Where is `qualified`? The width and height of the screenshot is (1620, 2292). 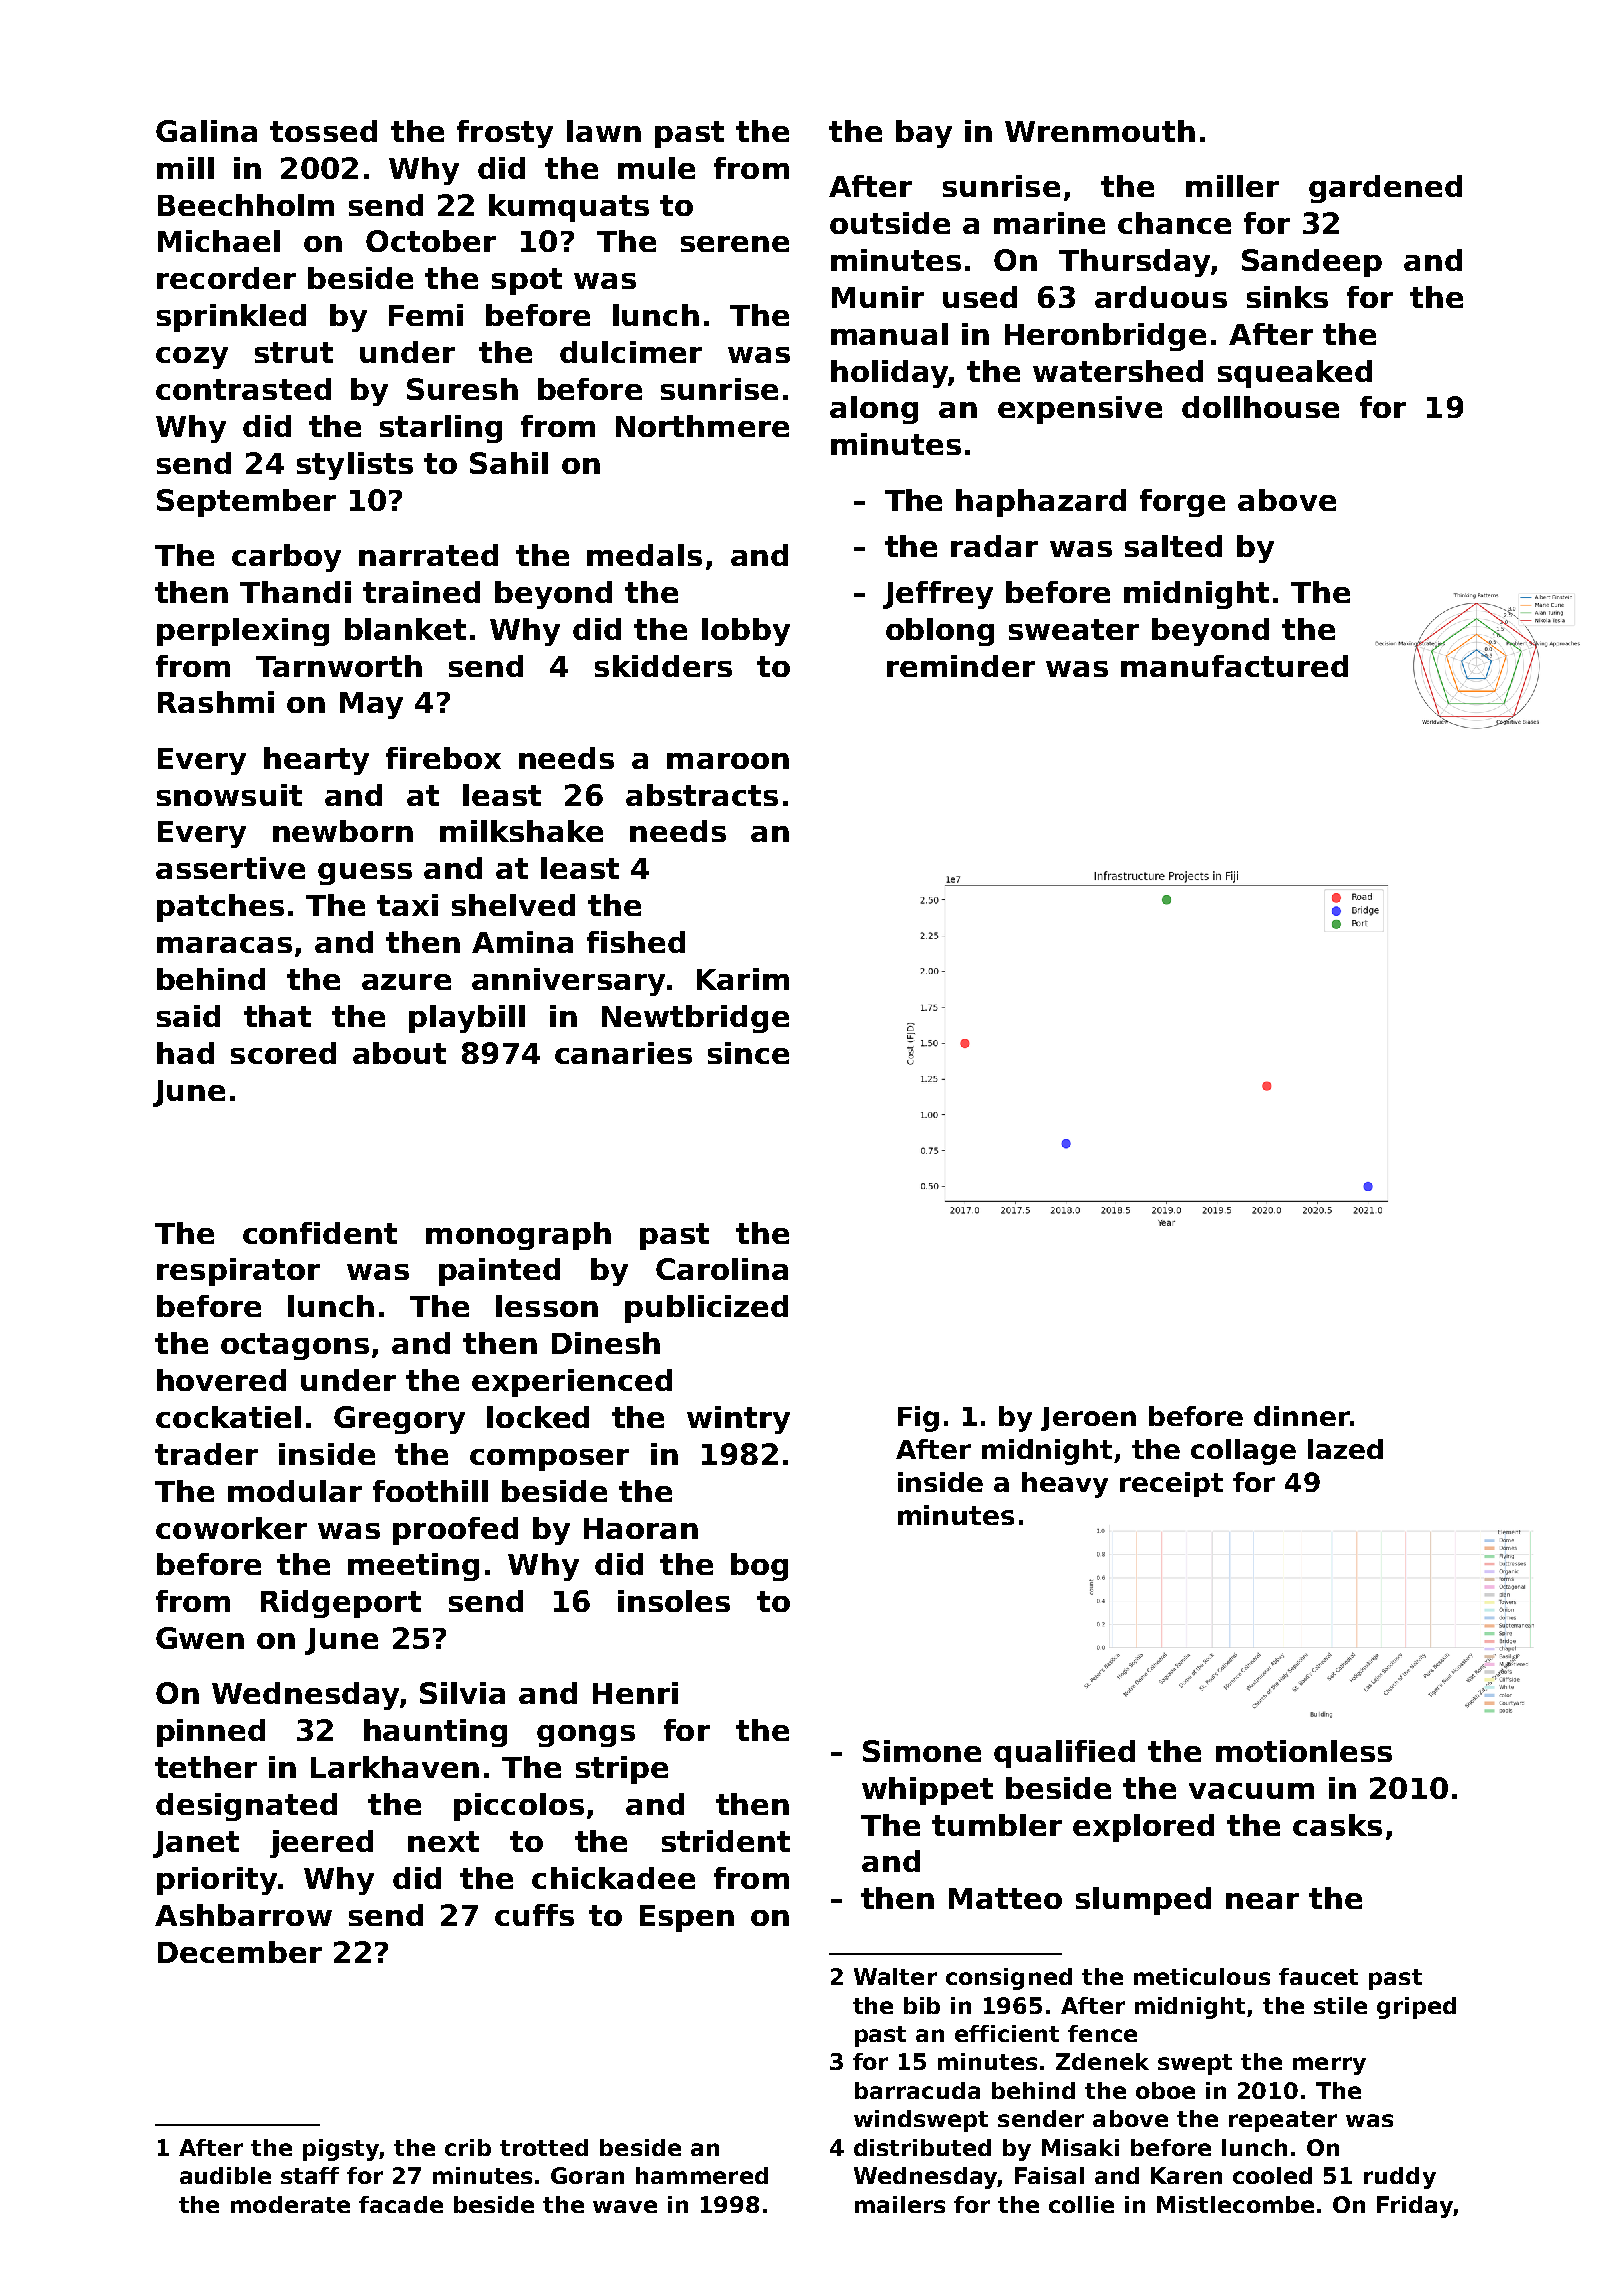 qualified is located at coordinates (1064, 1754).
